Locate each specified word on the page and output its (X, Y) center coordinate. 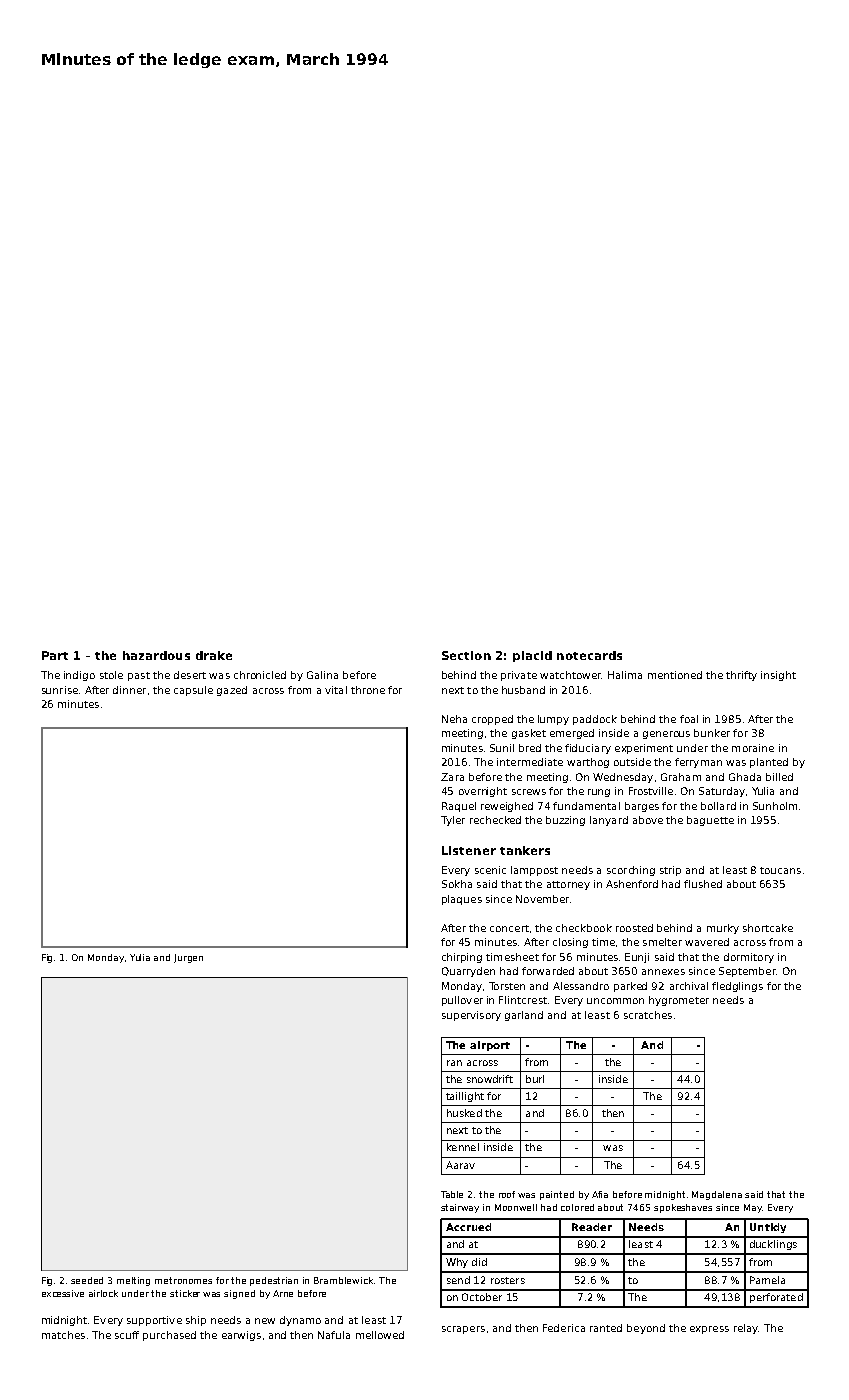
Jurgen (188, 958)
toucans (780, 870)
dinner (129, 690)
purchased (169, 1336)
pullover (462, 1001)
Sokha (457, 884)
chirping (462, 958)
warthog (588, 763)
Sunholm (775, 806)
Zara (452, 777)
